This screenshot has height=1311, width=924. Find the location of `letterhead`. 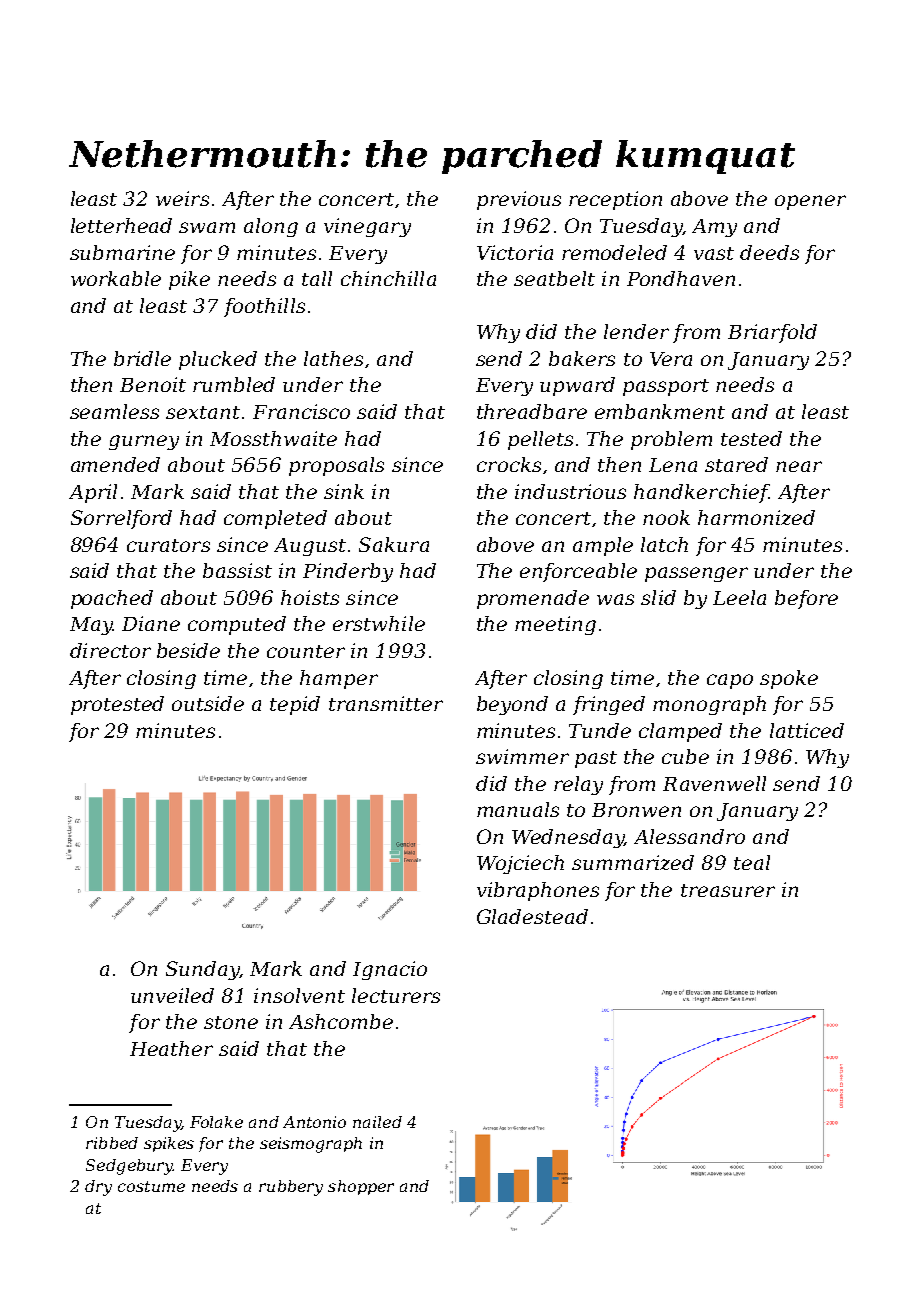

letterhead is located at coordinates (121, 225).
